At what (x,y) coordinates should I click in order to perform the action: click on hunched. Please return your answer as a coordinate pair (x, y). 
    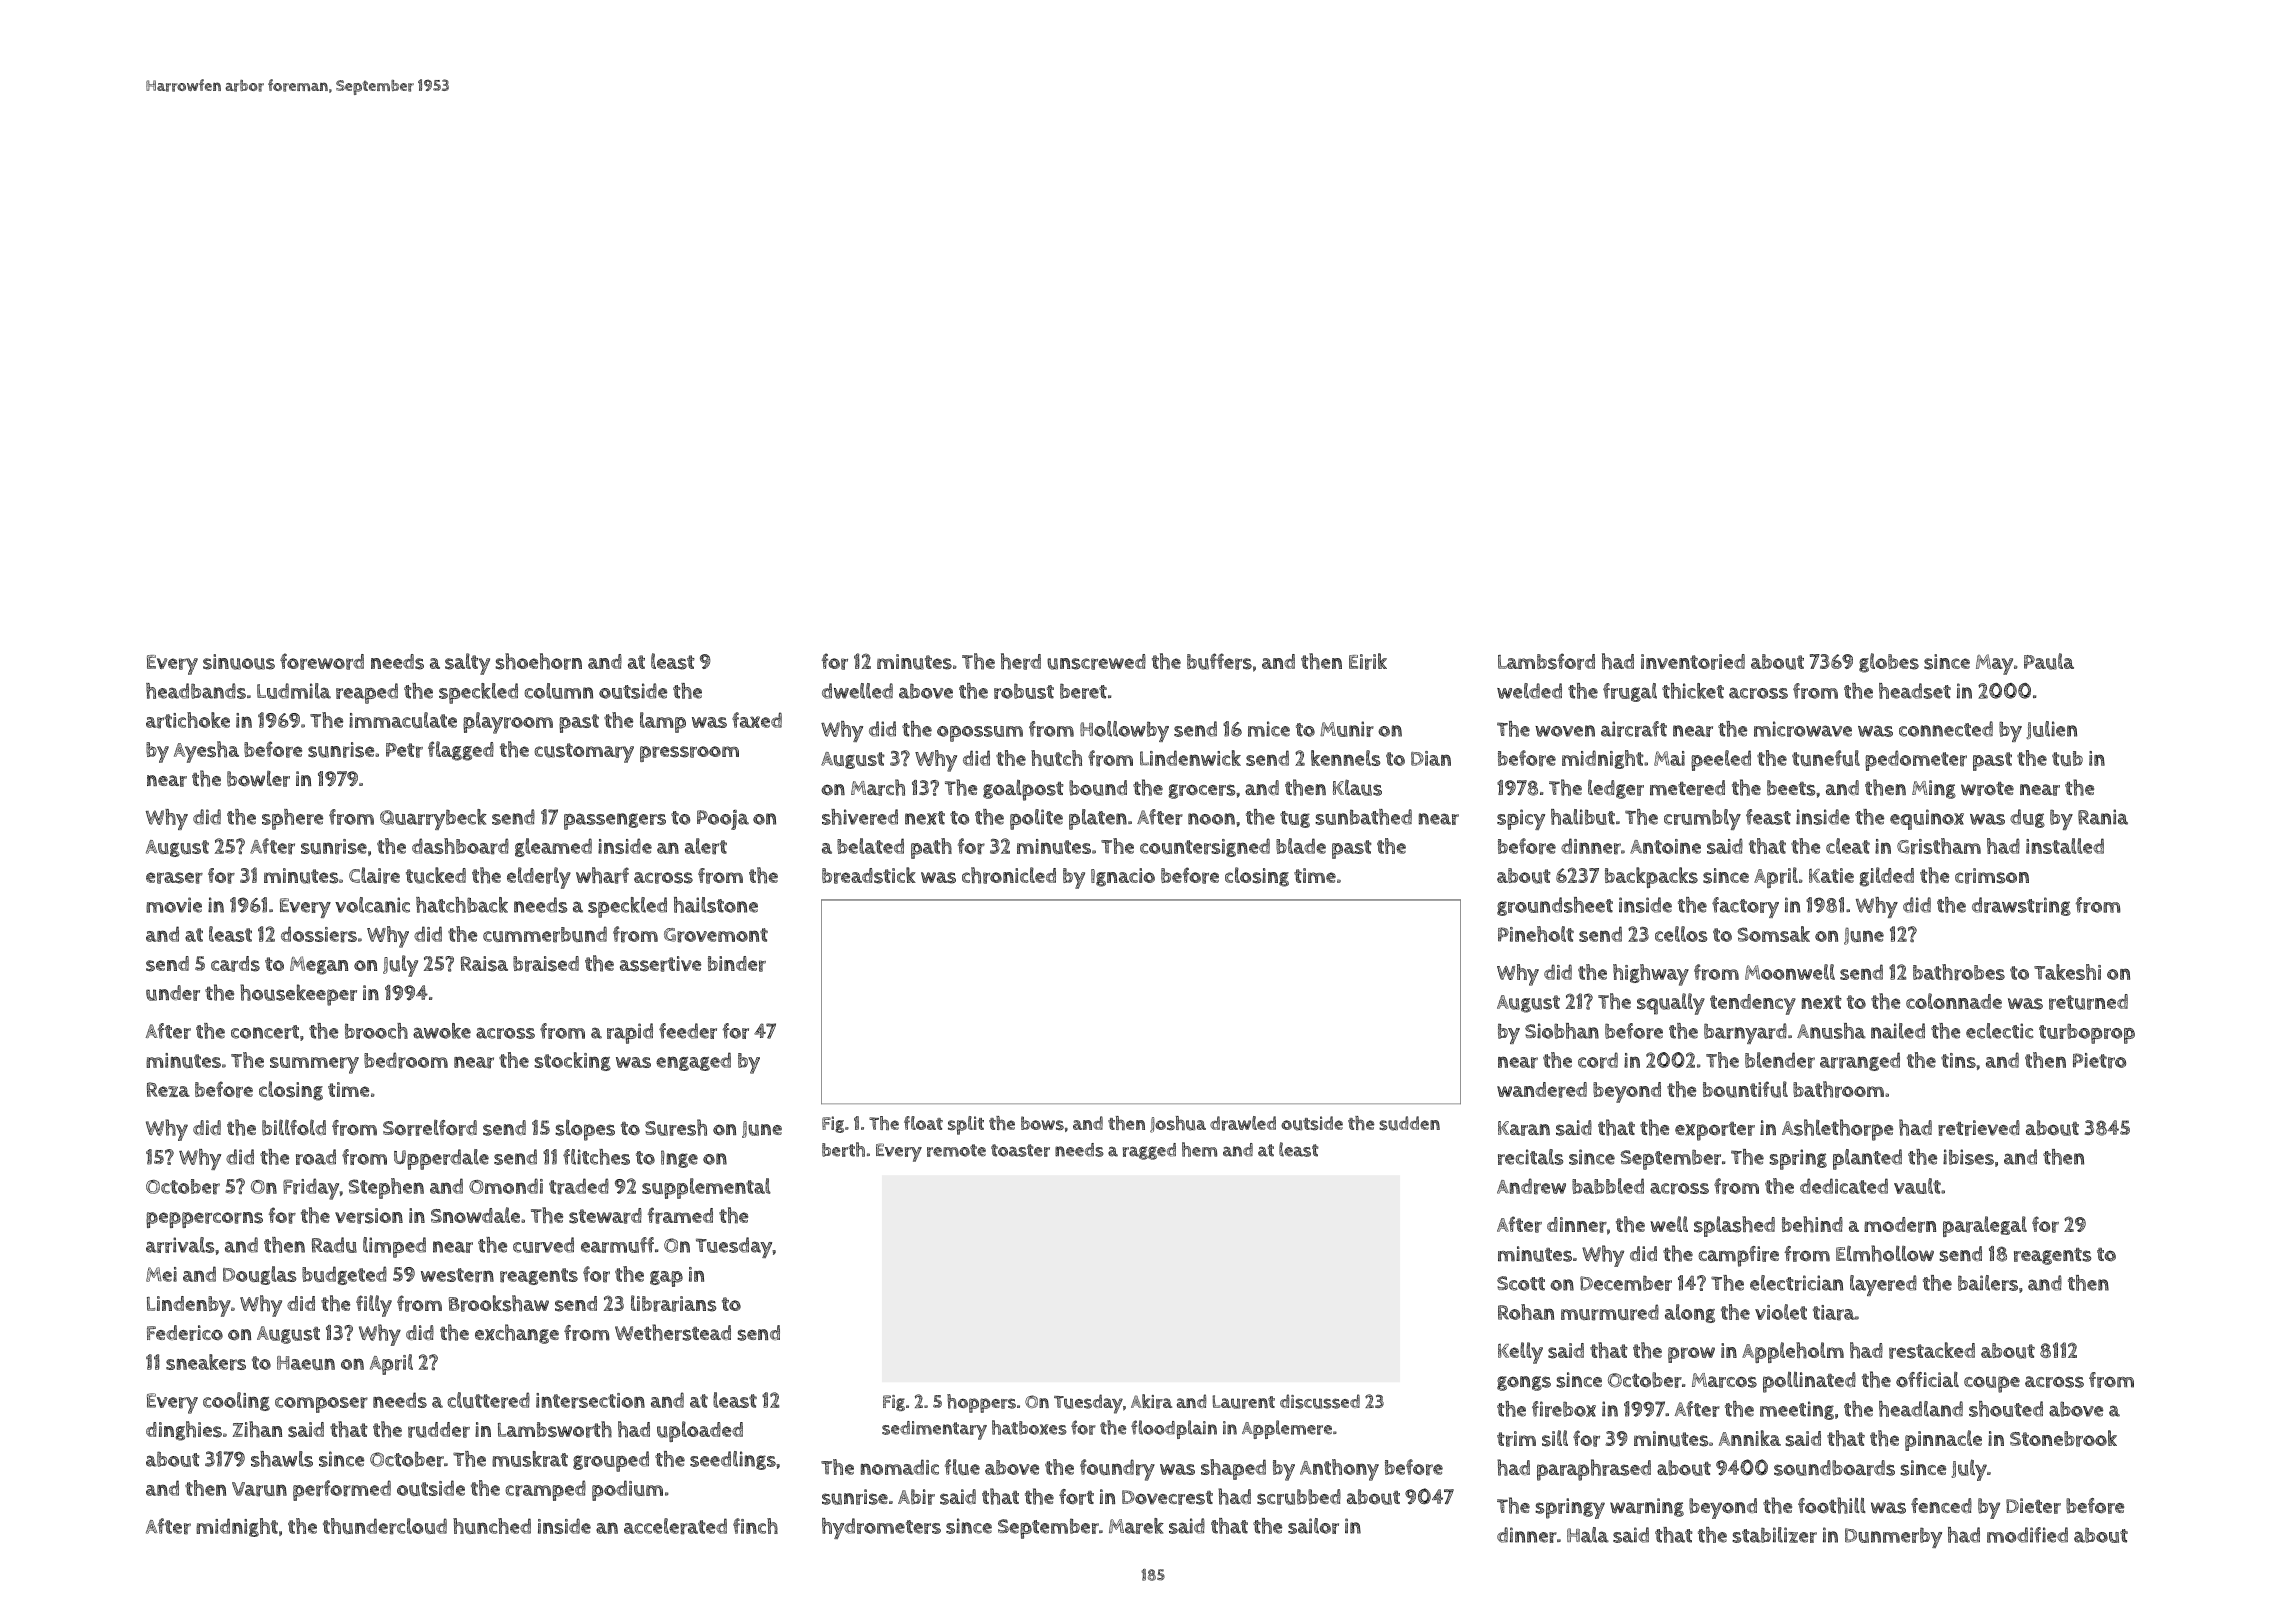
    Looking at the image, I should click on (492, 1526).
